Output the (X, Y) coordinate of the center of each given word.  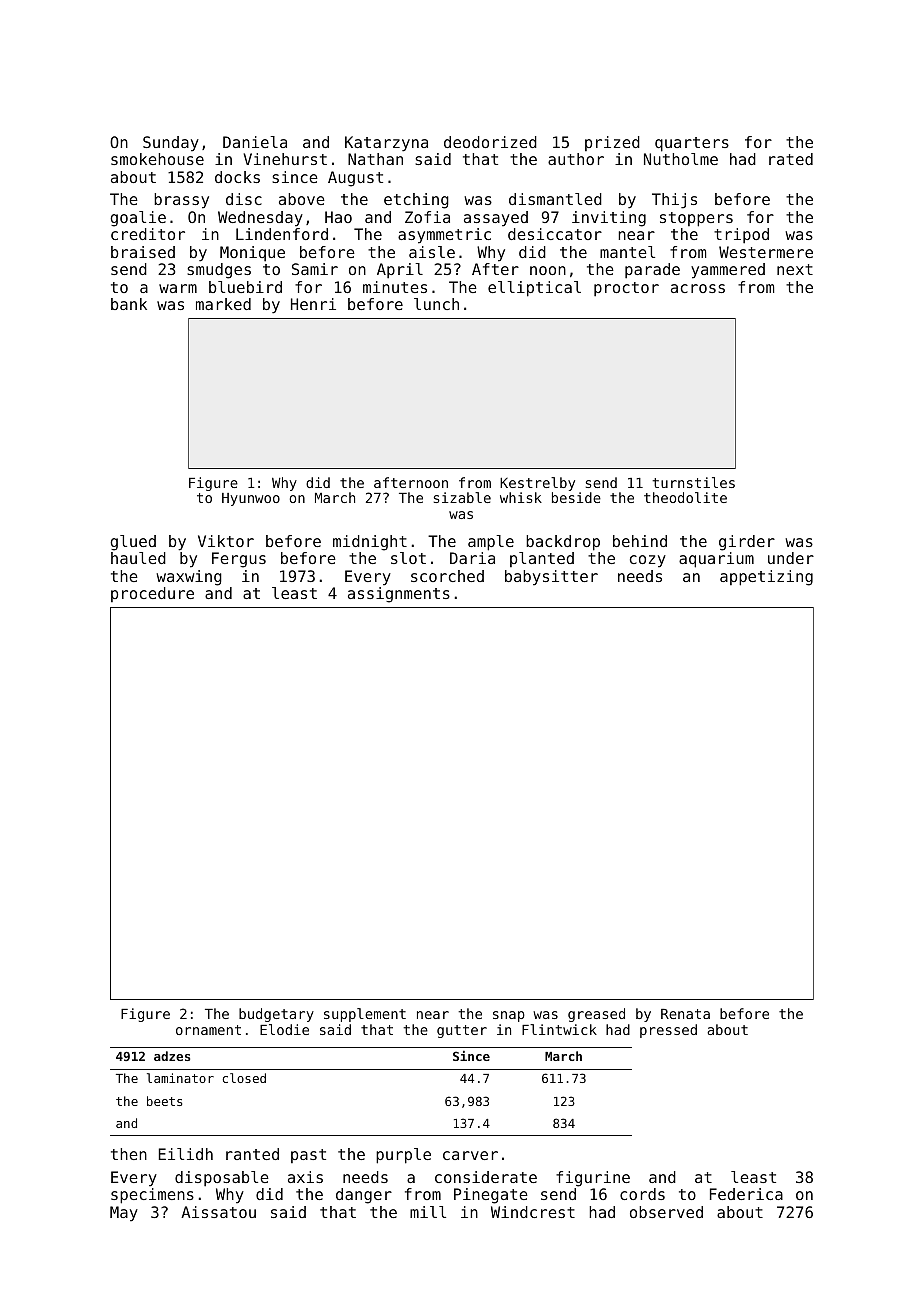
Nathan (375, 159)
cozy (648, 561)
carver (470, 1155)
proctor (626, 289)
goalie (138, 219)
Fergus (239, 560)
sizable (462, 497)
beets (164, 1101)
